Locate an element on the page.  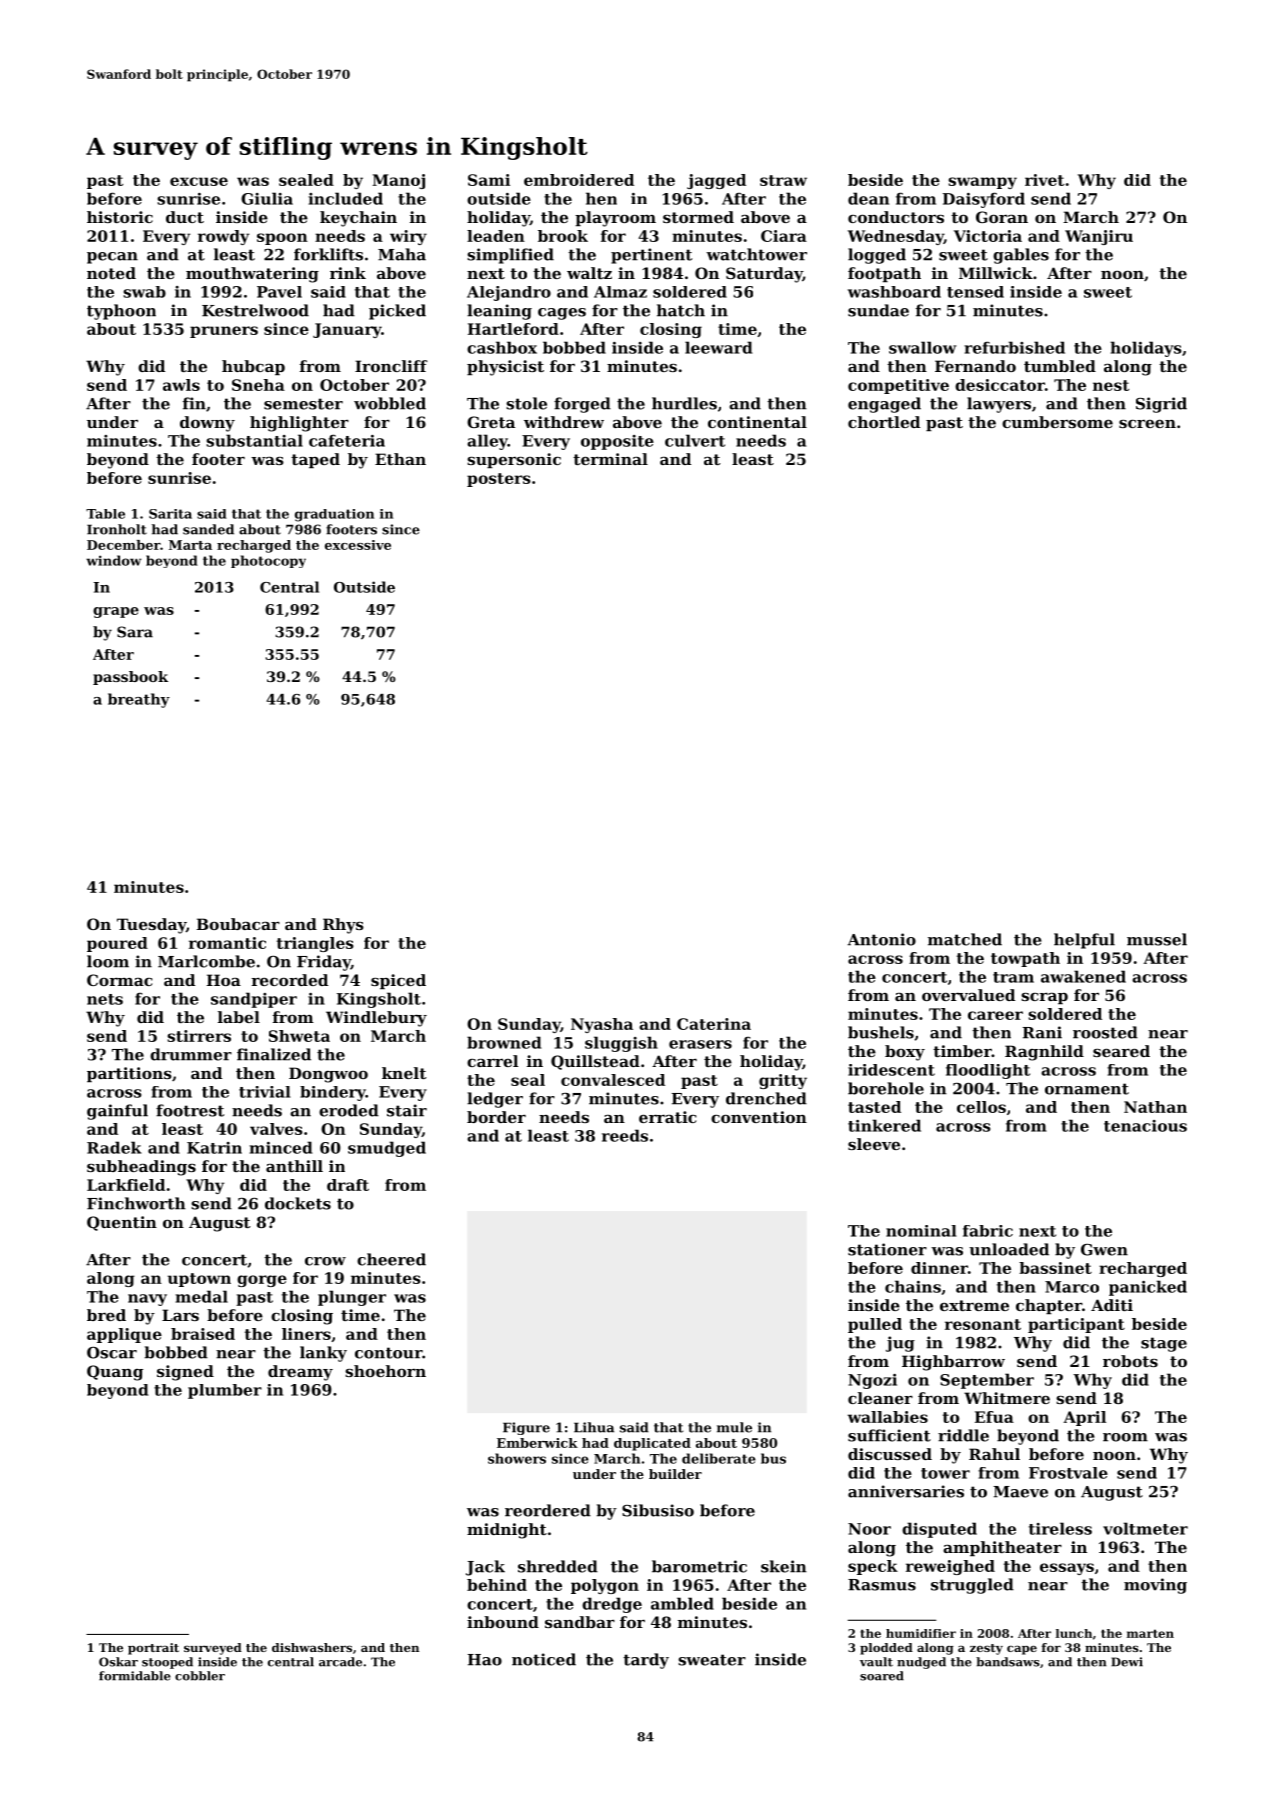
cheered is located at coordinates (391, 1259).
